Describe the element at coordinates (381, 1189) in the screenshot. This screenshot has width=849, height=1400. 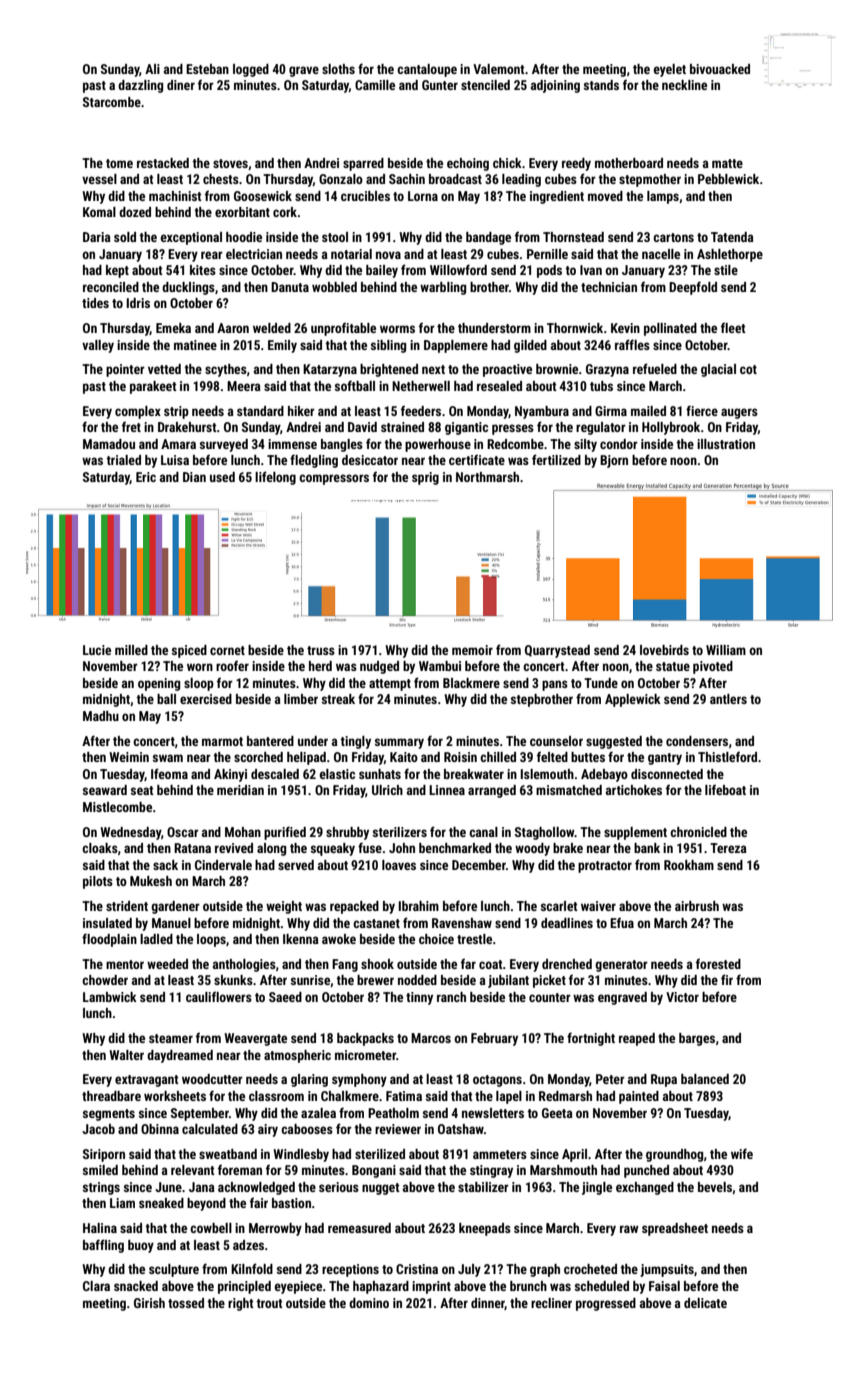
I see `nugget` at that location.
